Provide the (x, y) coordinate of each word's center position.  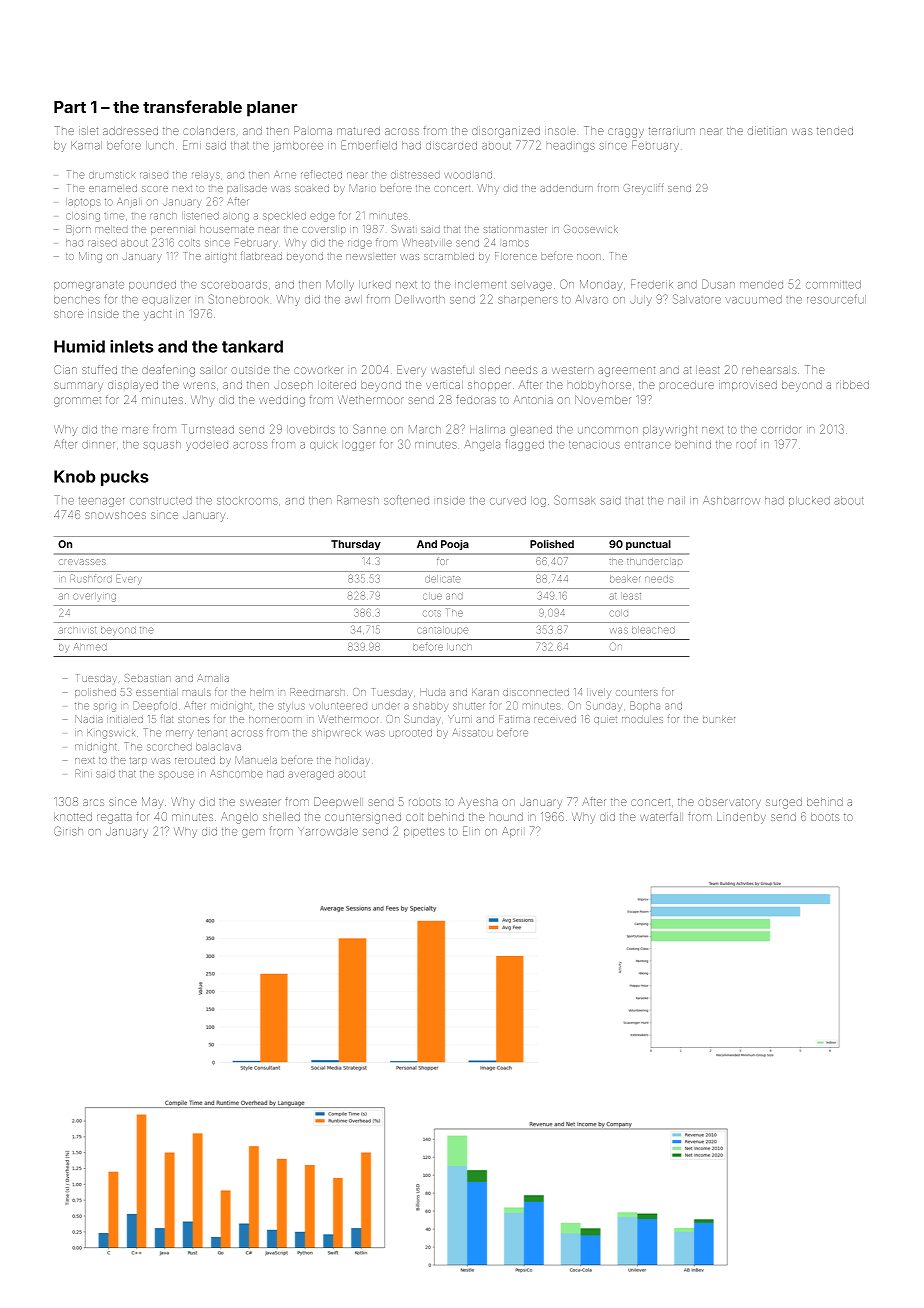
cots (432, 613)
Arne (285, 175)
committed (833, 284)
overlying (94, 598)
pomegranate (89, 286)
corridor (781, 429)
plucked (809, 501)
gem (253, 833)
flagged (525, 445)
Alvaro (591, 299)
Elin (471, 831)
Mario (363, 188)
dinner (98, 444)
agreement (626, 371)
